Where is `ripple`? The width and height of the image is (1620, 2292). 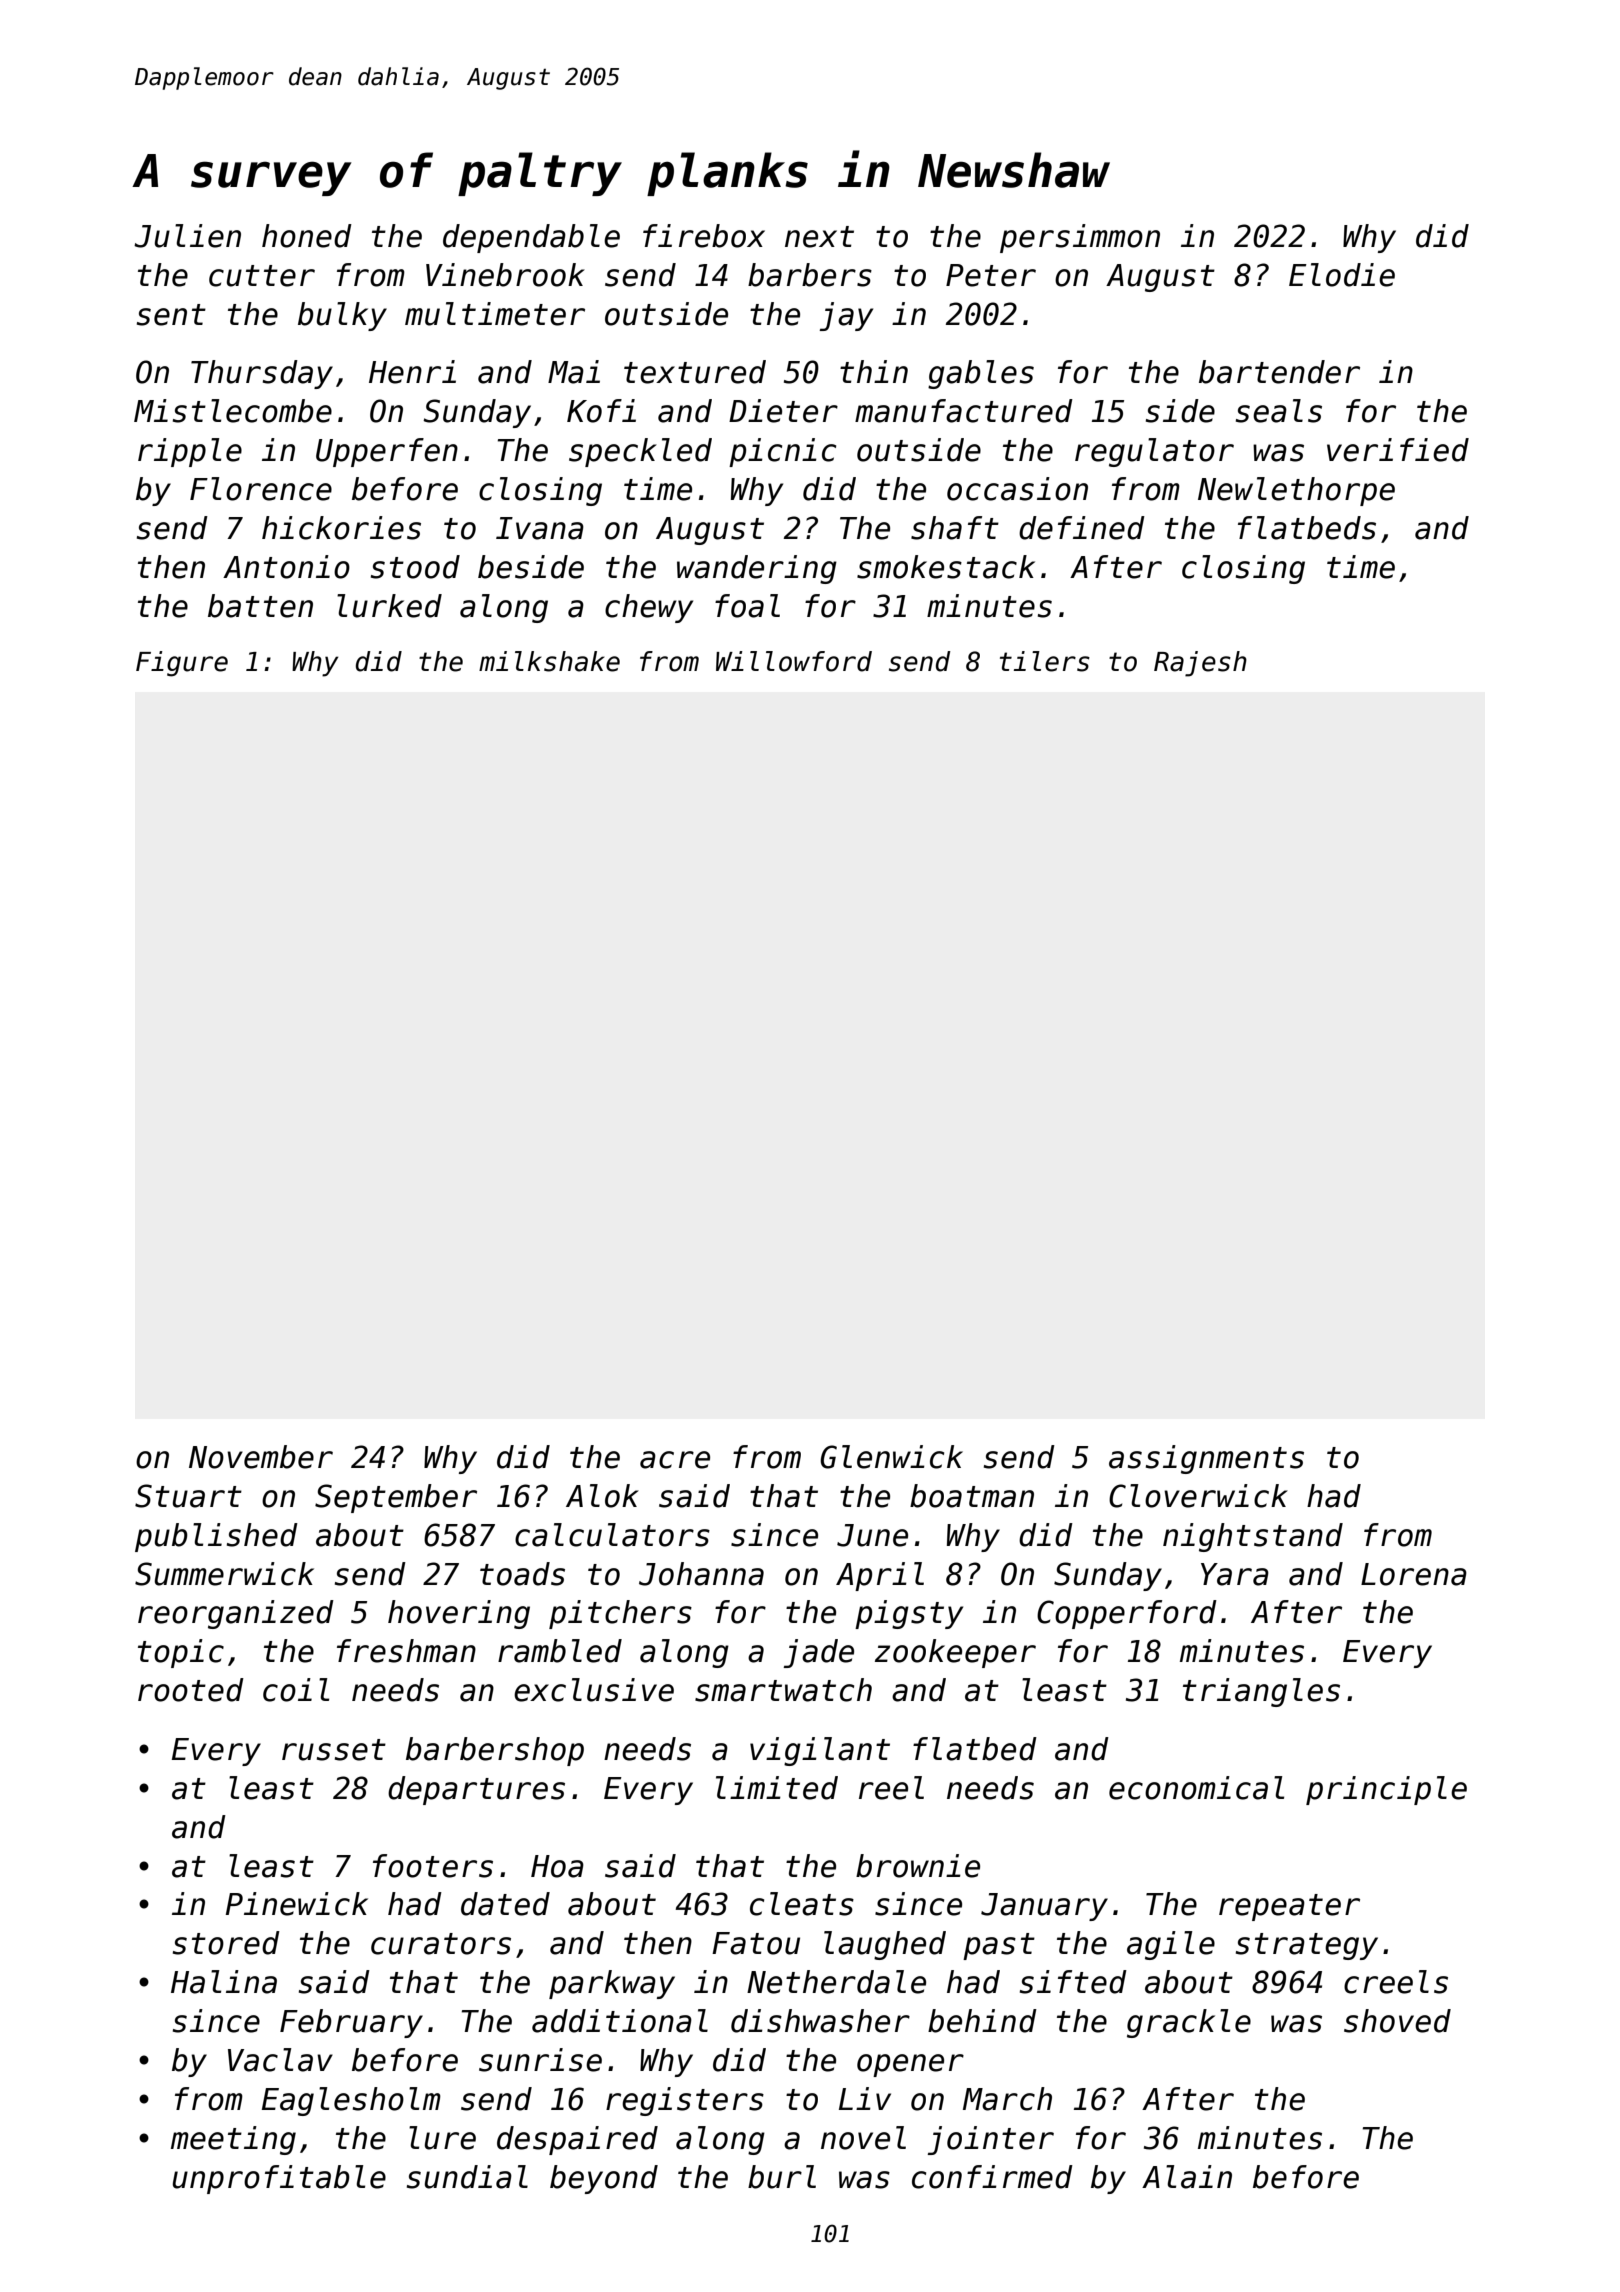
ripple is located at coordinates (190, 452).
